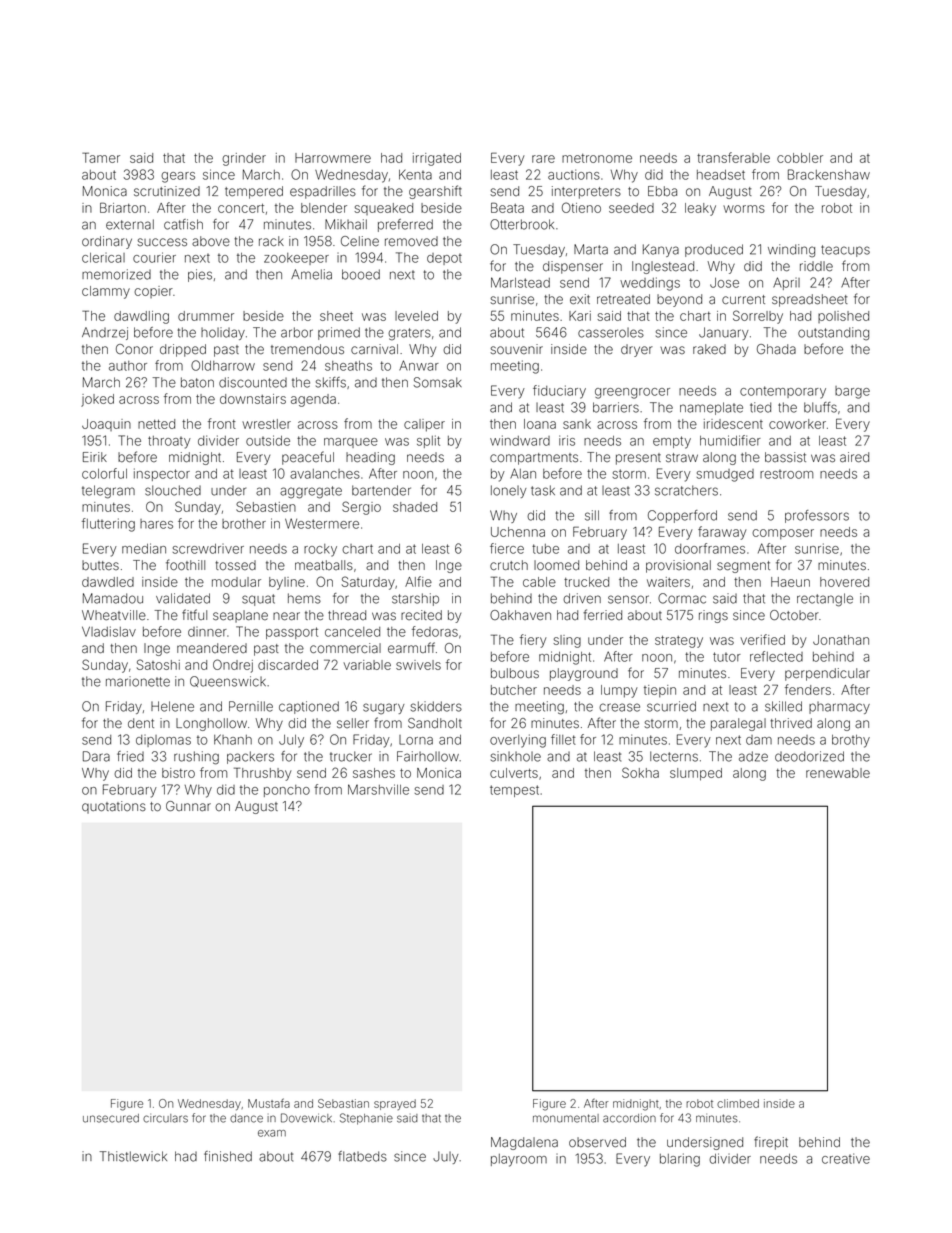 The width and height of the screenshot is (952, 1233). I want to click on quotations, so click(114, 807).
